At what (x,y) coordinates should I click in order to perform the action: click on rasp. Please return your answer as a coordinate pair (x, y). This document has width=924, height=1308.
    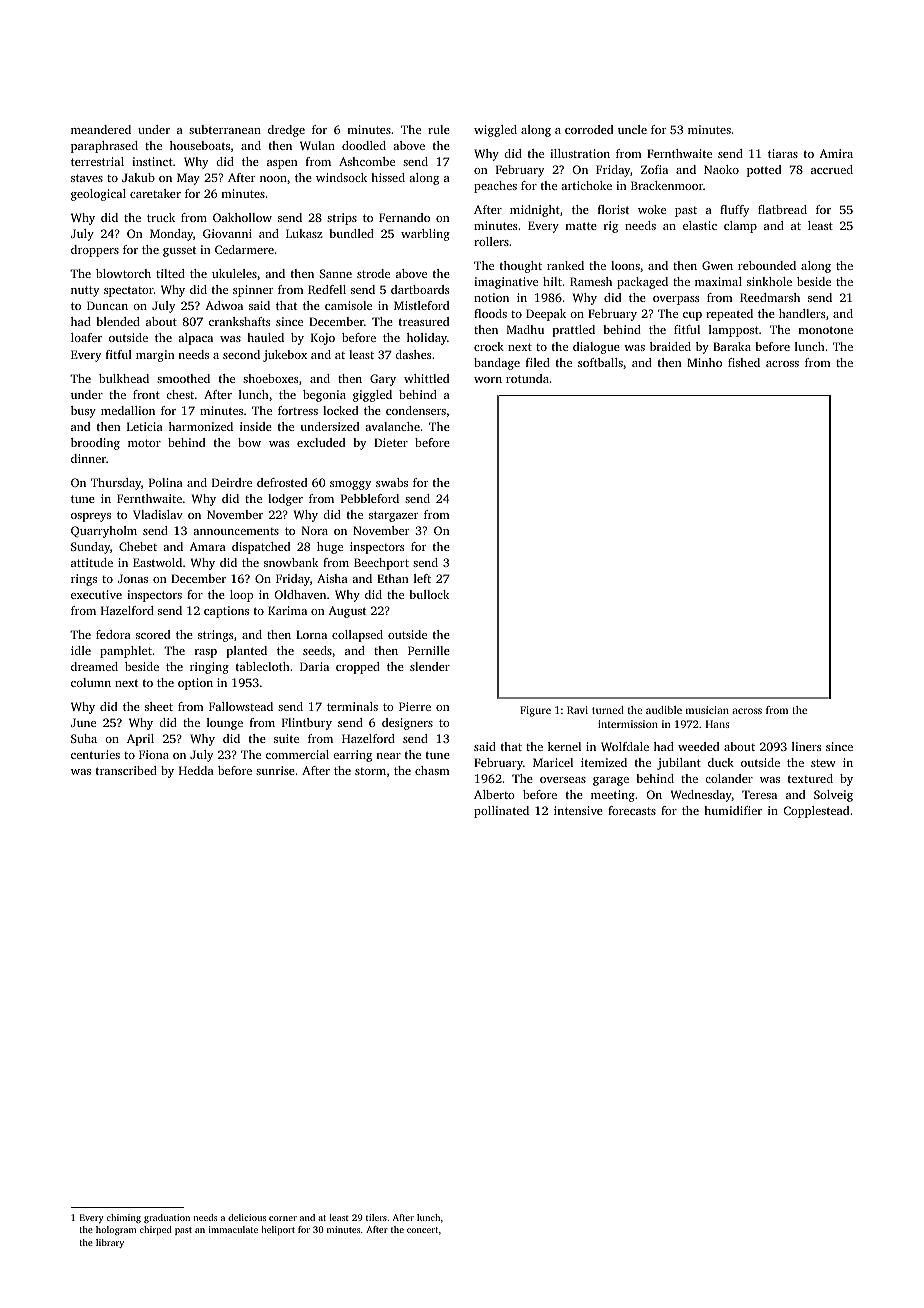
    Looking at the image, I should click on (206, 653).
